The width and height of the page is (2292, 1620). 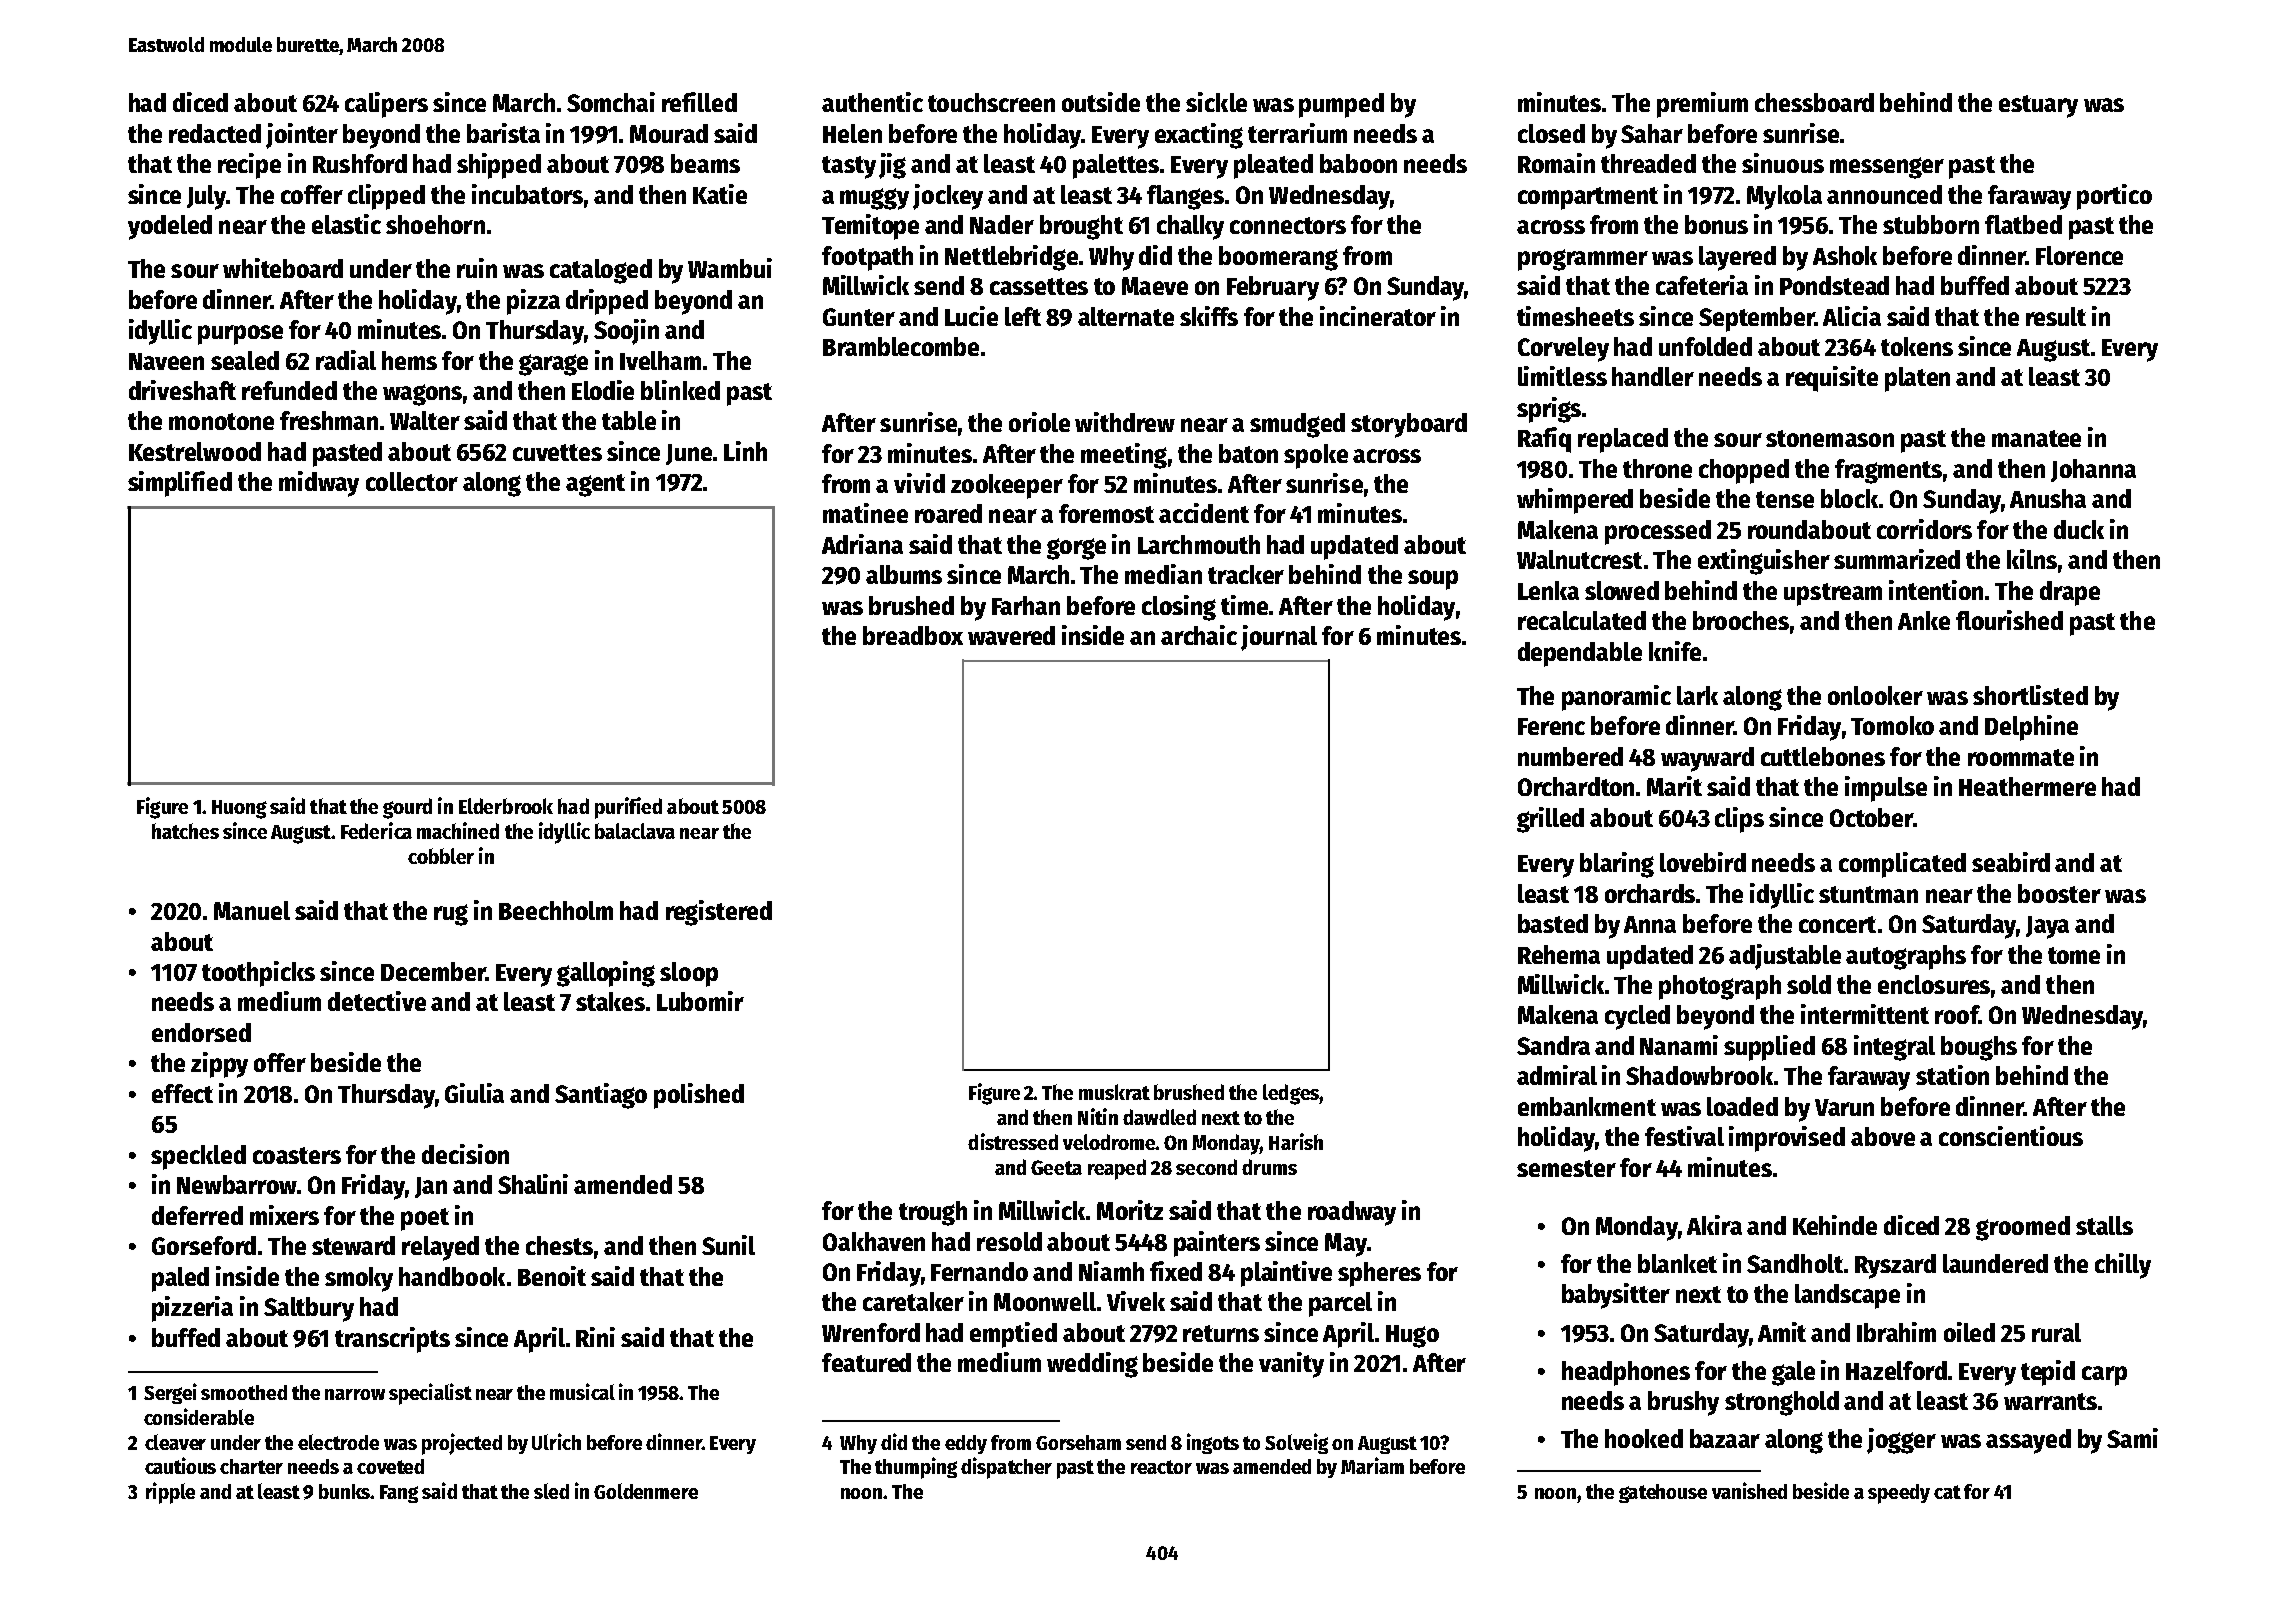 I want to click on painters, so click(x=1217, y=1244).
